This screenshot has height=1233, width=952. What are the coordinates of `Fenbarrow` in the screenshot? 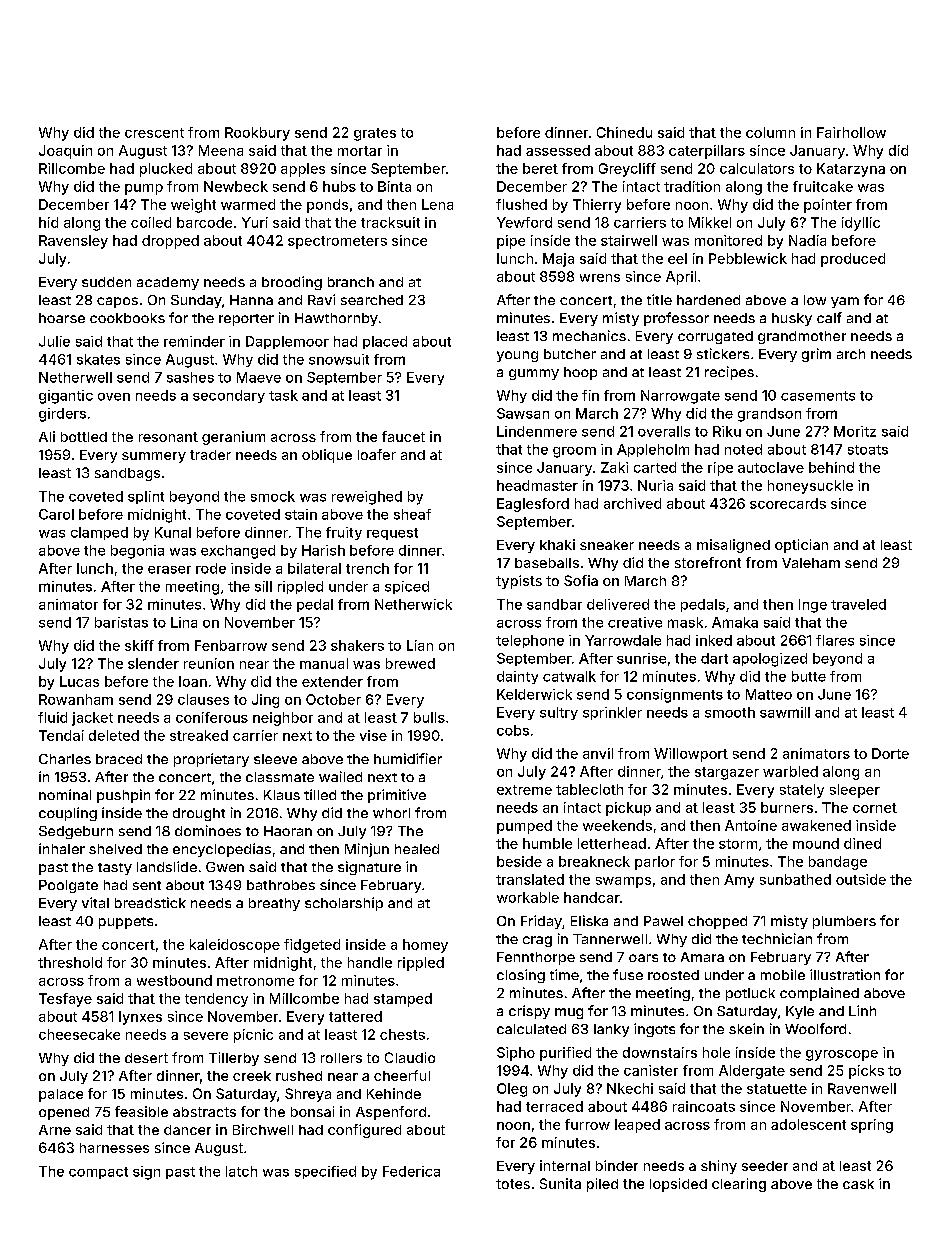 It's located at (231, 645).
